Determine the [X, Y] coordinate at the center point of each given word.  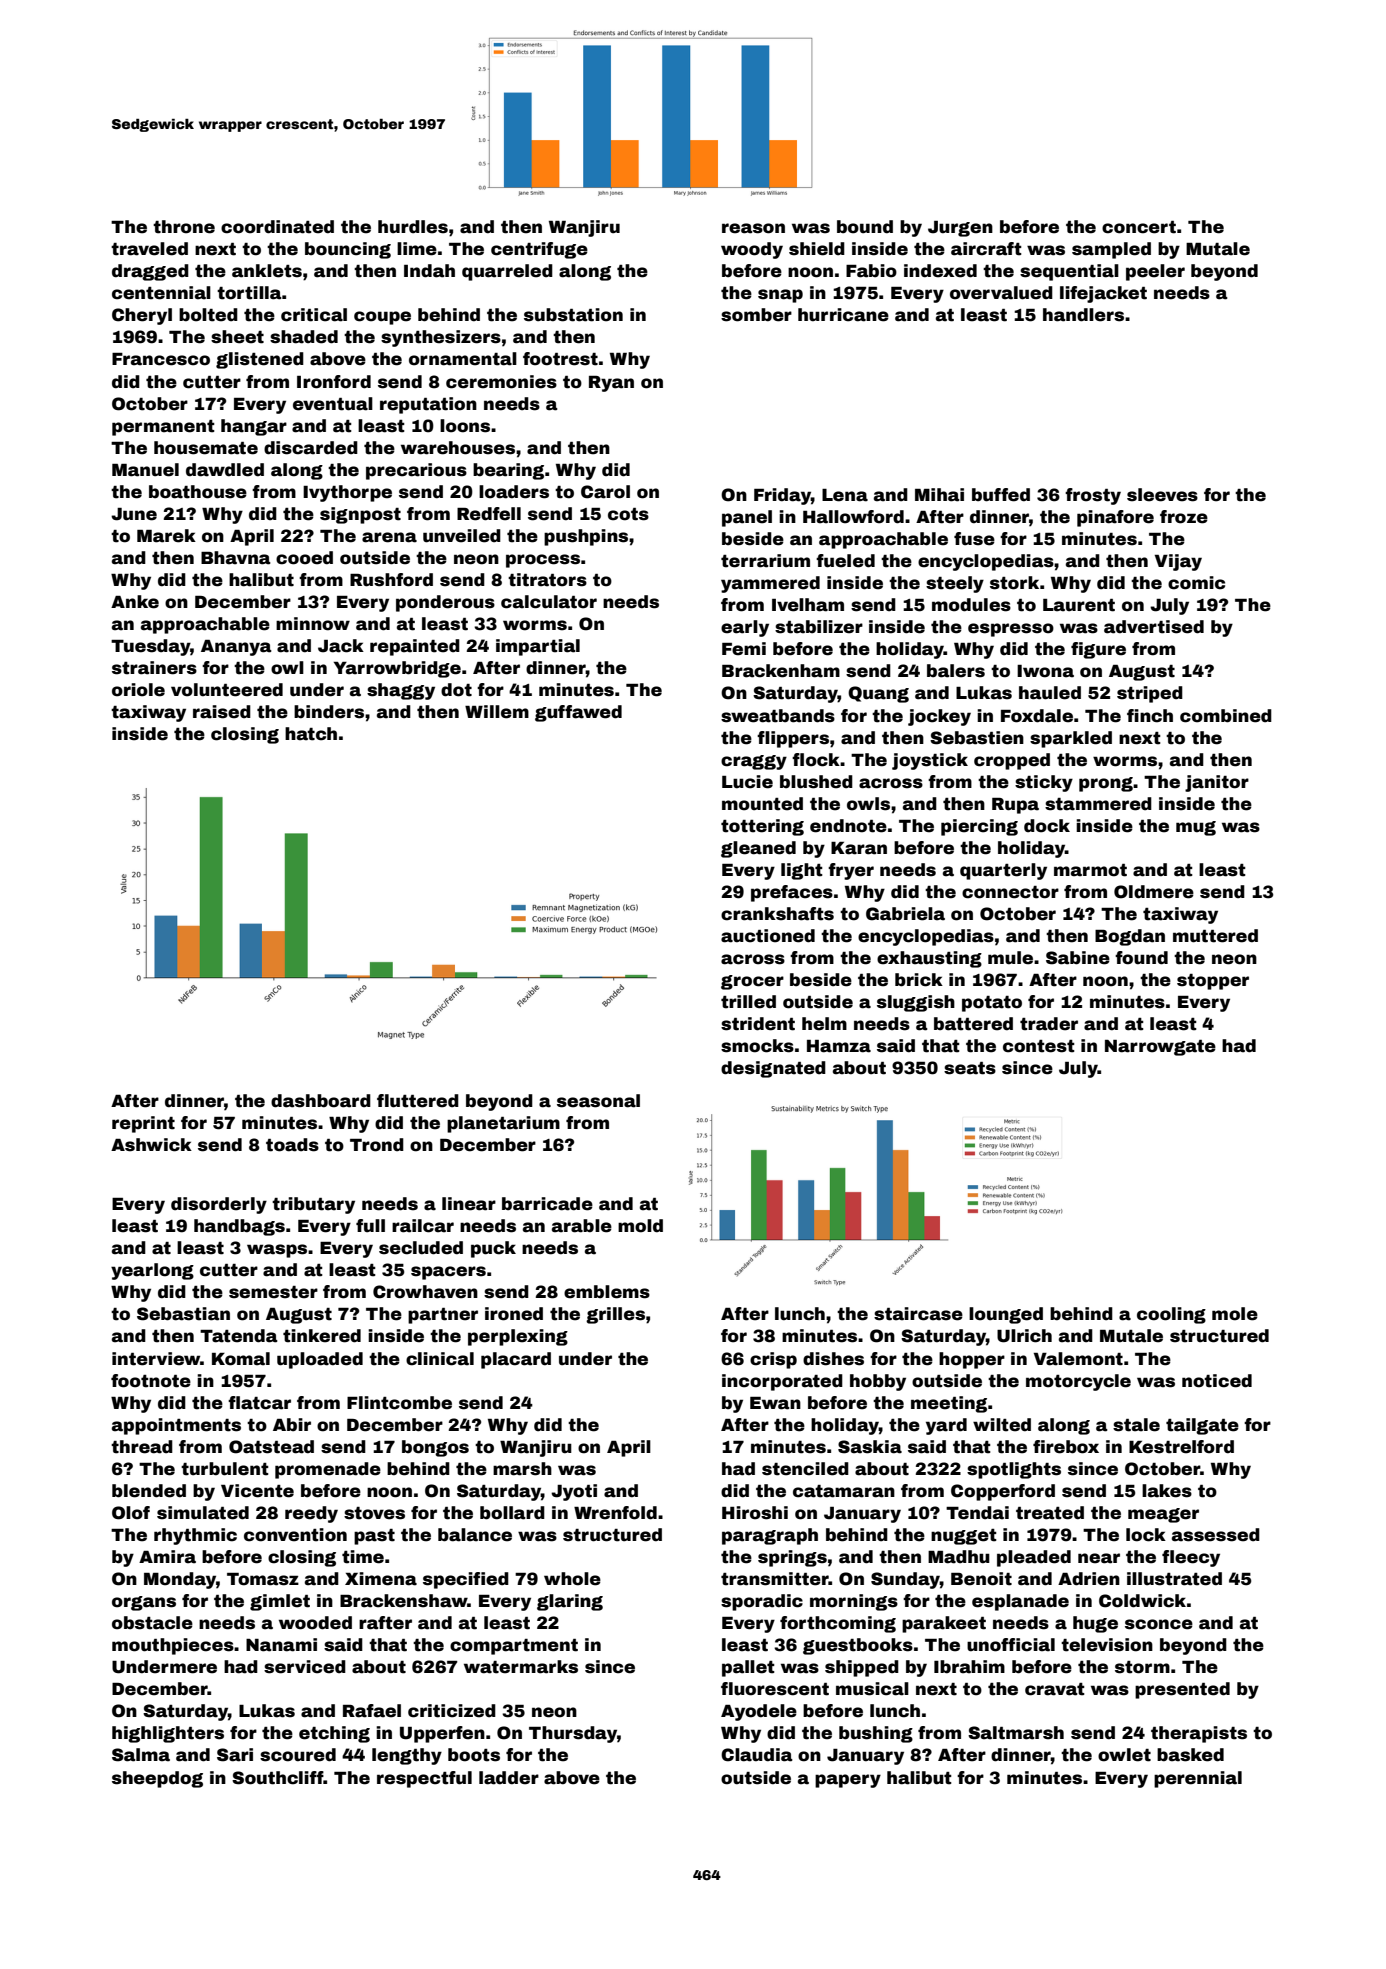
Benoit [981, 1579]
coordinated [277, 227]
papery [848, 1781]
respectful [424, 1779]
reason [753, 228]
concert [1139, 227]
